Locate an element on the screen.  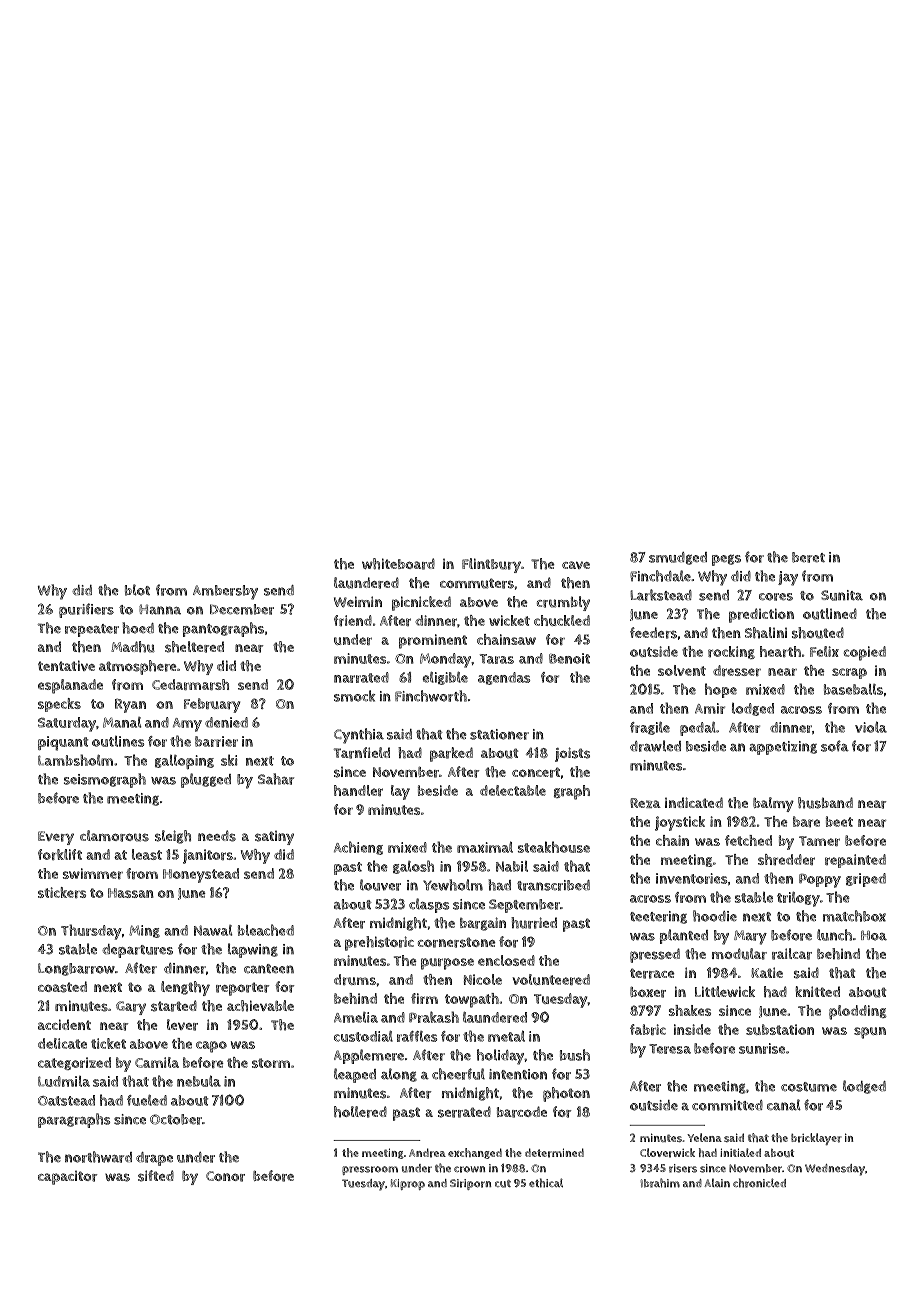
determined is located at coordinates (554, 1153).
